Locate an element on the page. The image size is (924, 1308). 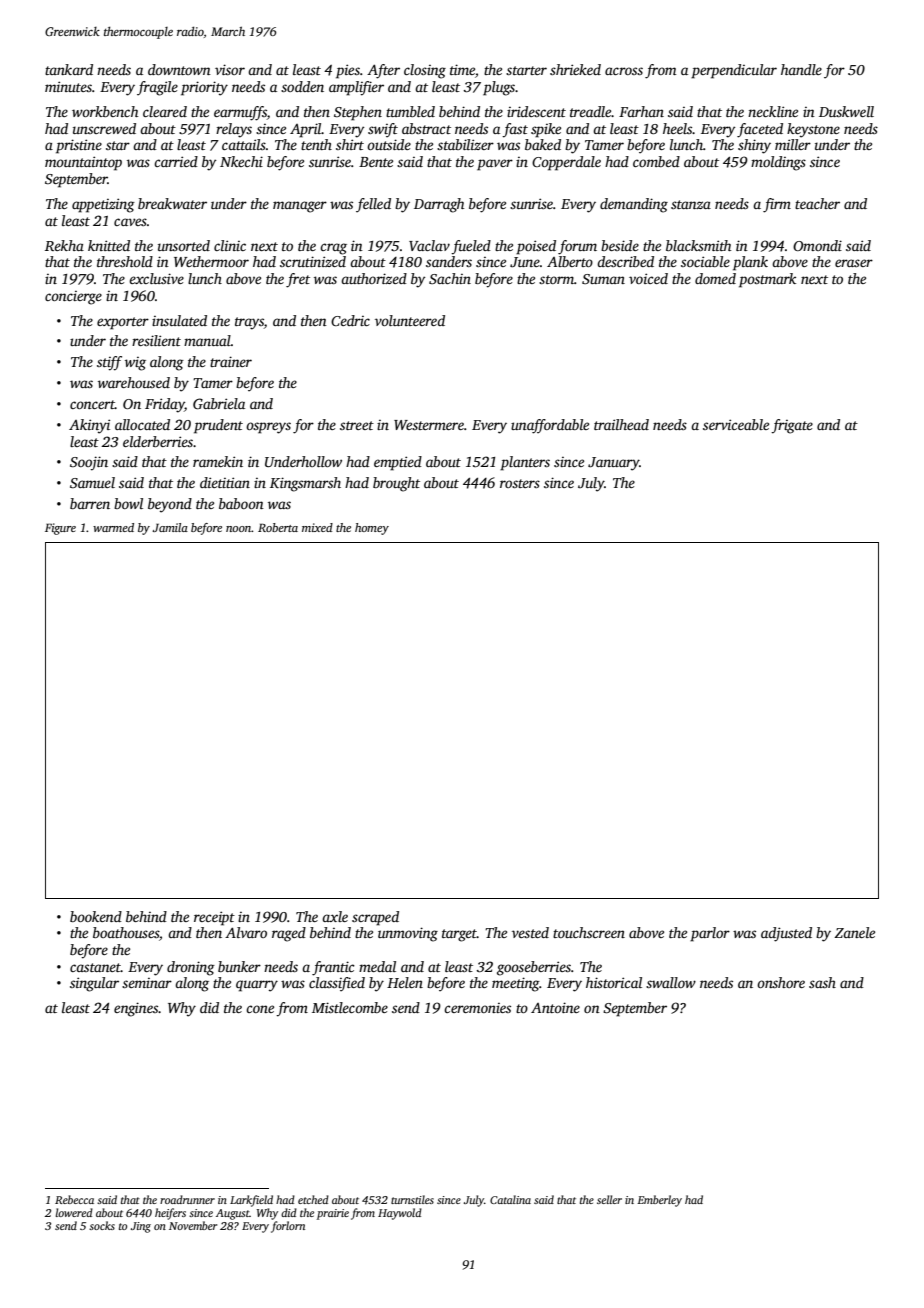
Zanele is located at coordinates (854, 932).
